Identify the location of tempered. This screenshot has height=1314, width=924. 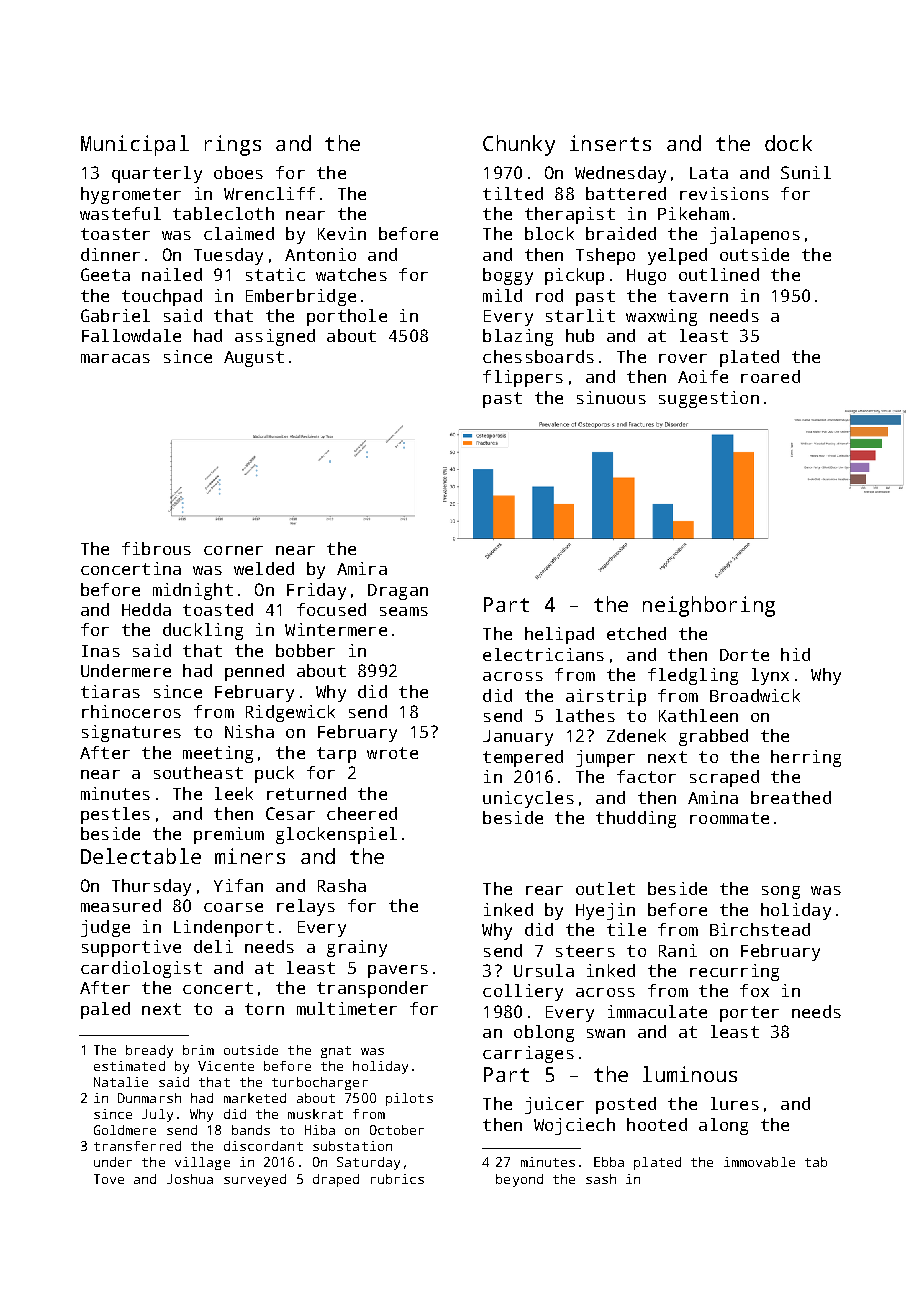
(523, 758).
